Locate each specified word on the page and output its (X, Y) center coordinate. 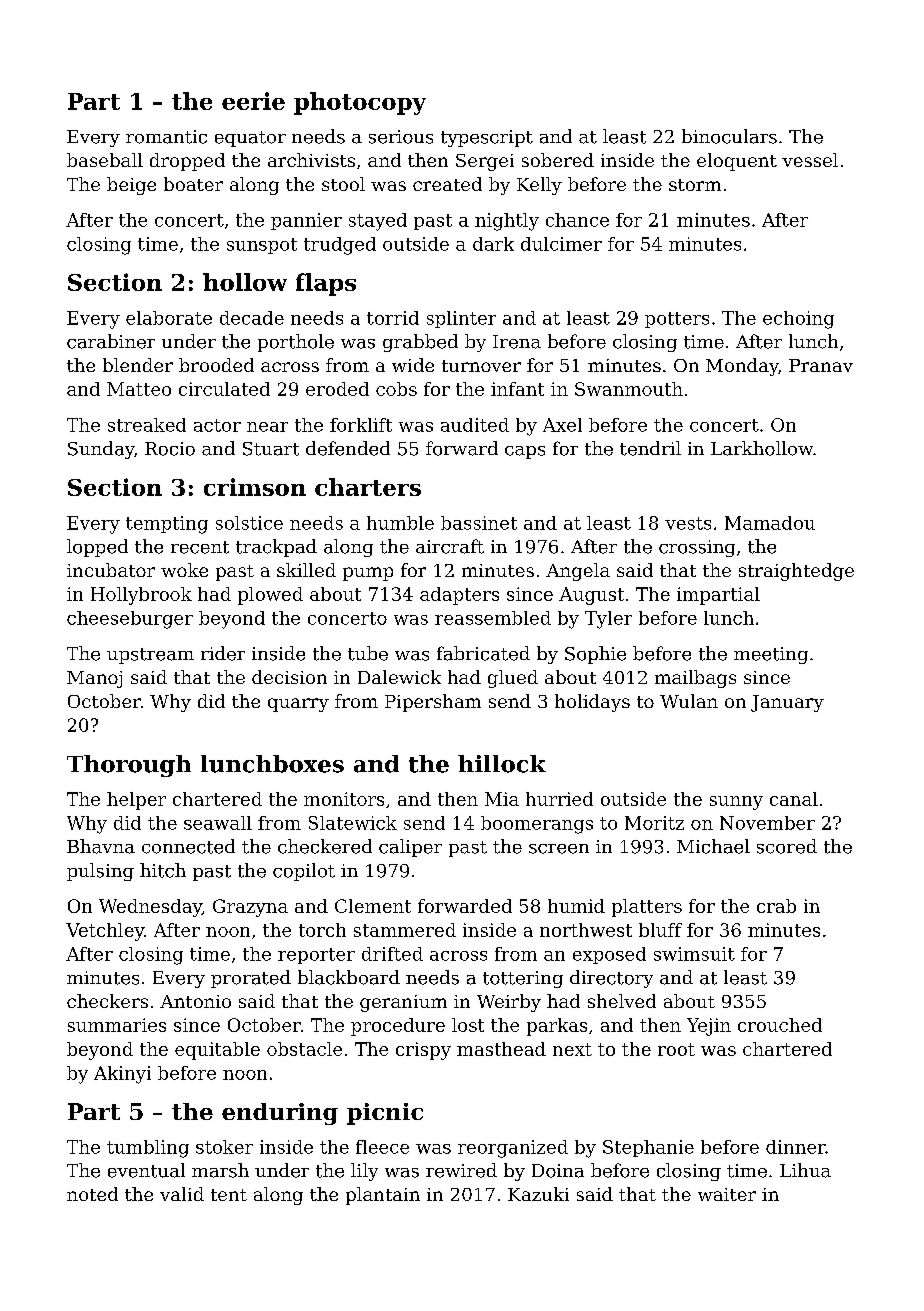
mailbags (695, 679)
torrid (393, 318)
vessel (810, 160)
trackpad (276, 548)
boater (193, 184)
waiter (727, 1194)
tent (229, 1195)
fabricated (483, 653)
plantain (383, 1196)
